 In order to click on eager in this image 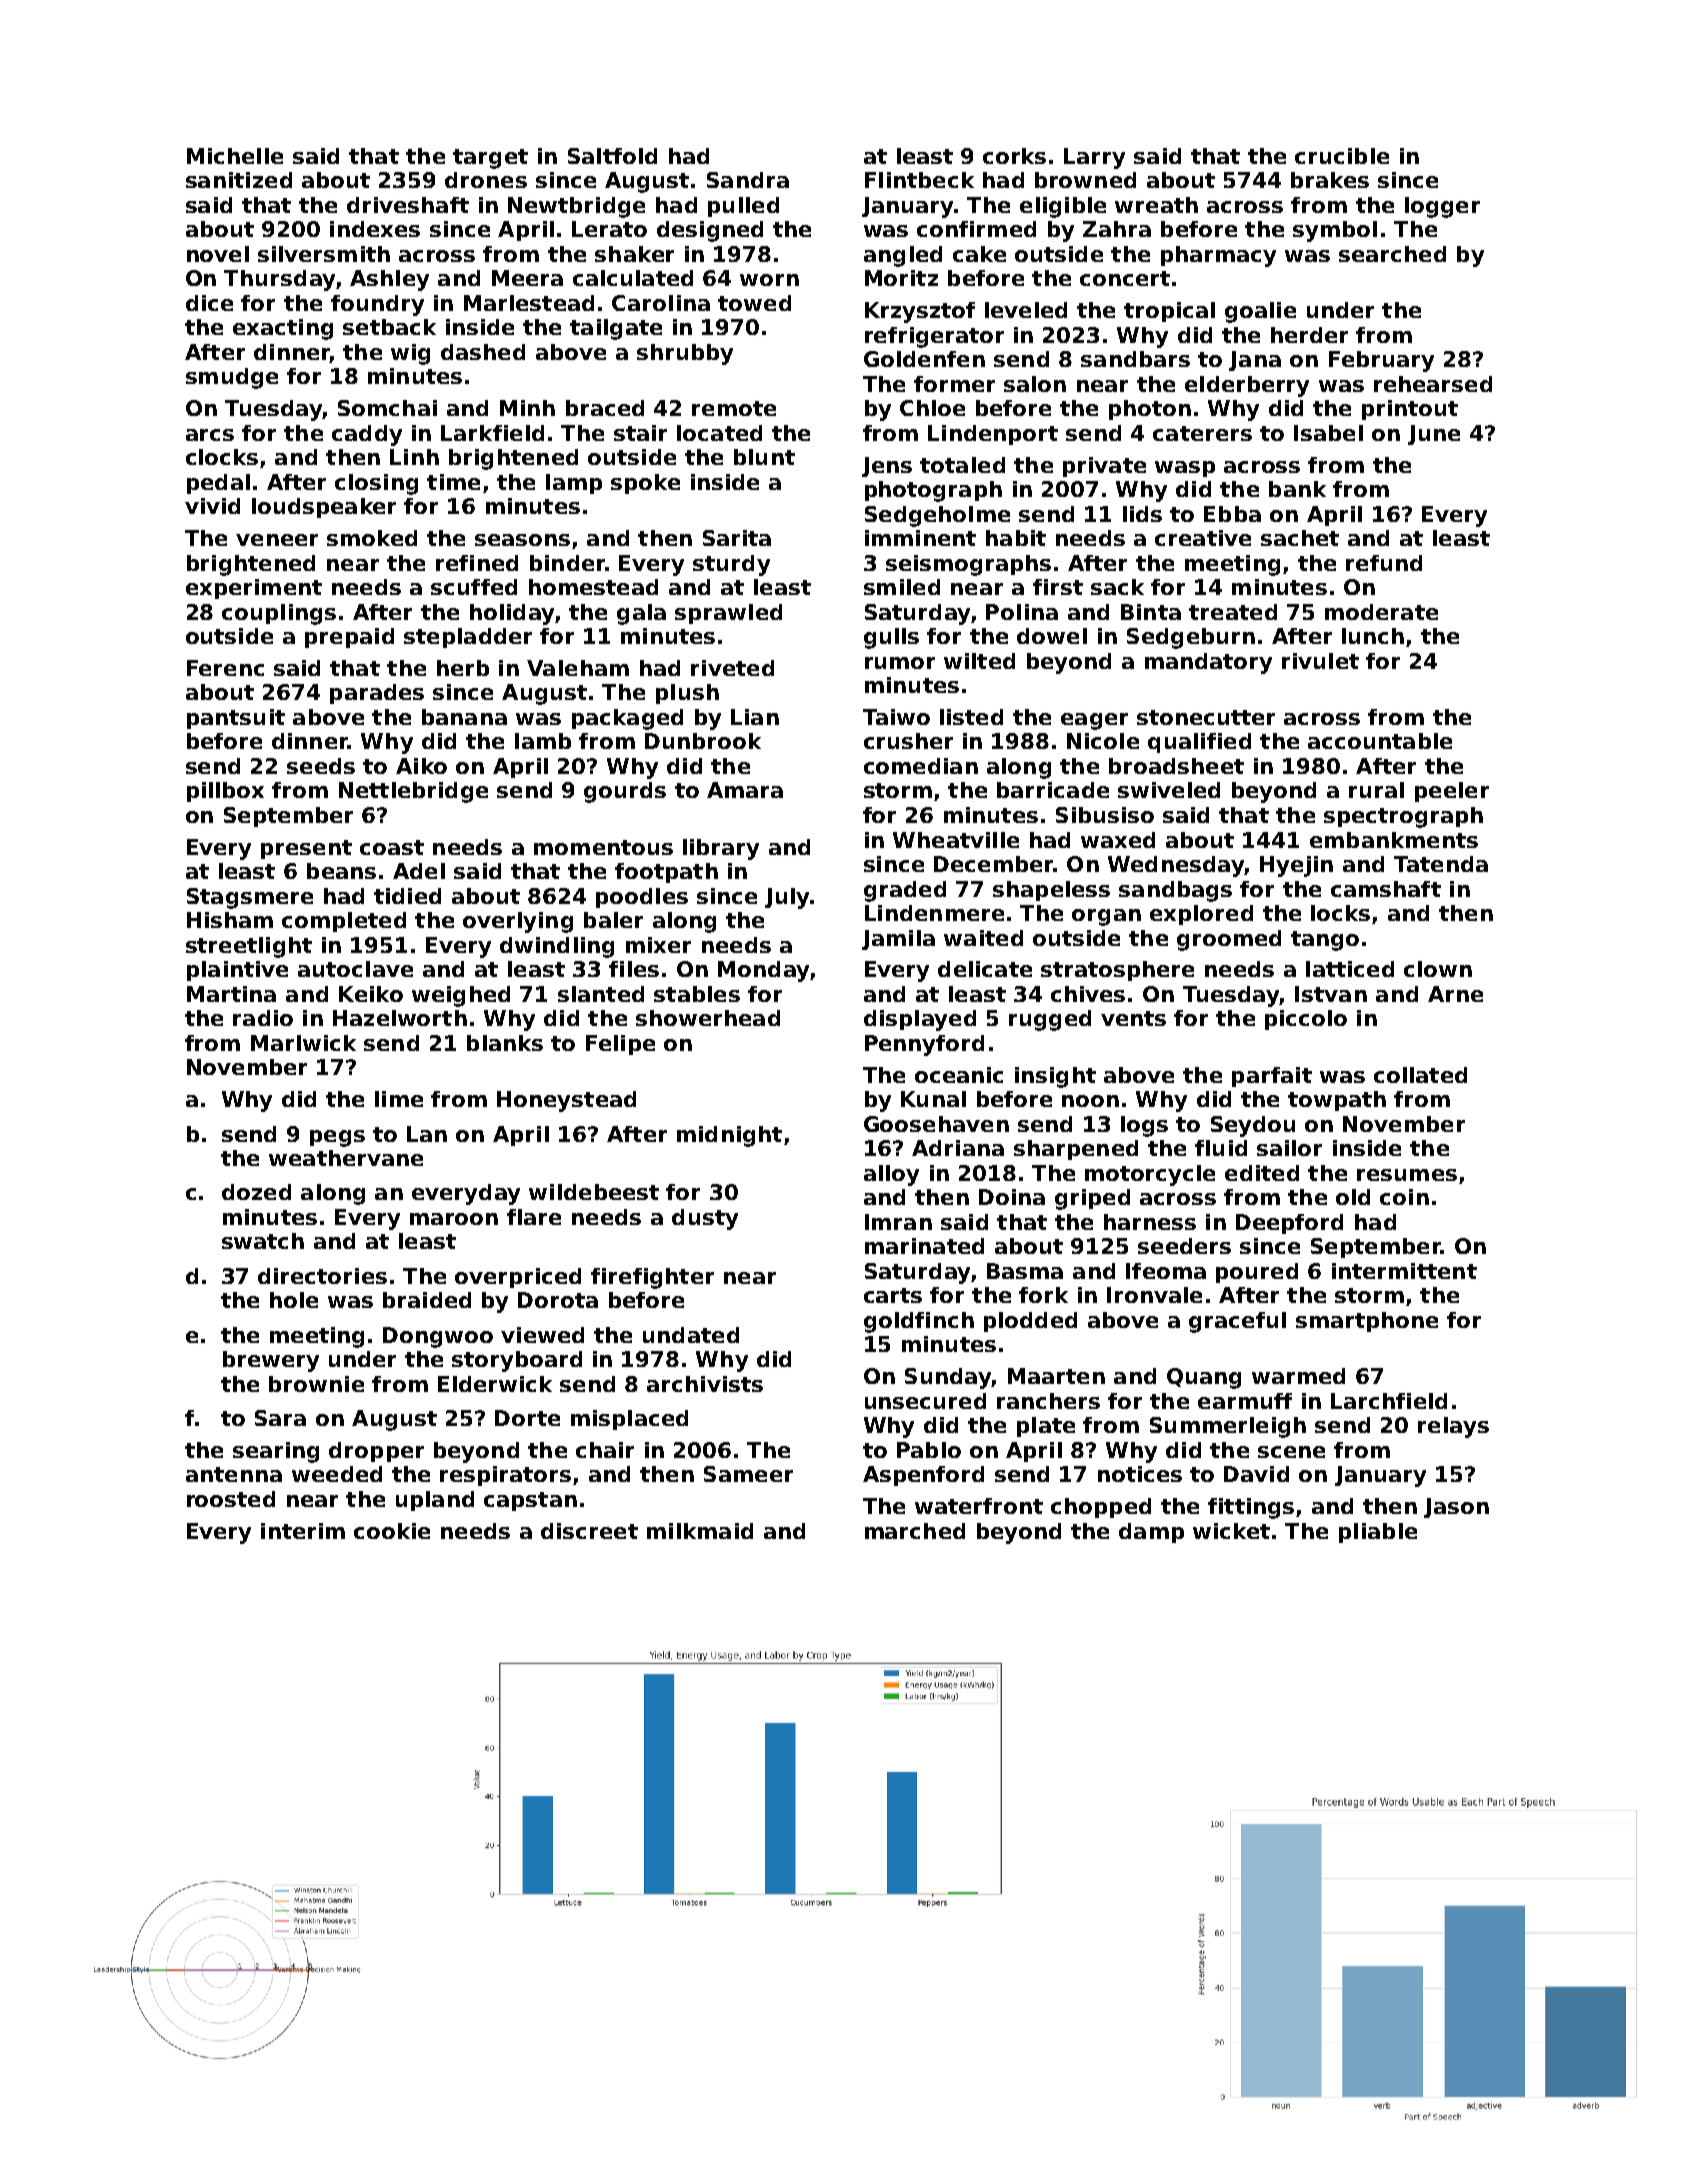, I will do `click(1094, 721)`.
